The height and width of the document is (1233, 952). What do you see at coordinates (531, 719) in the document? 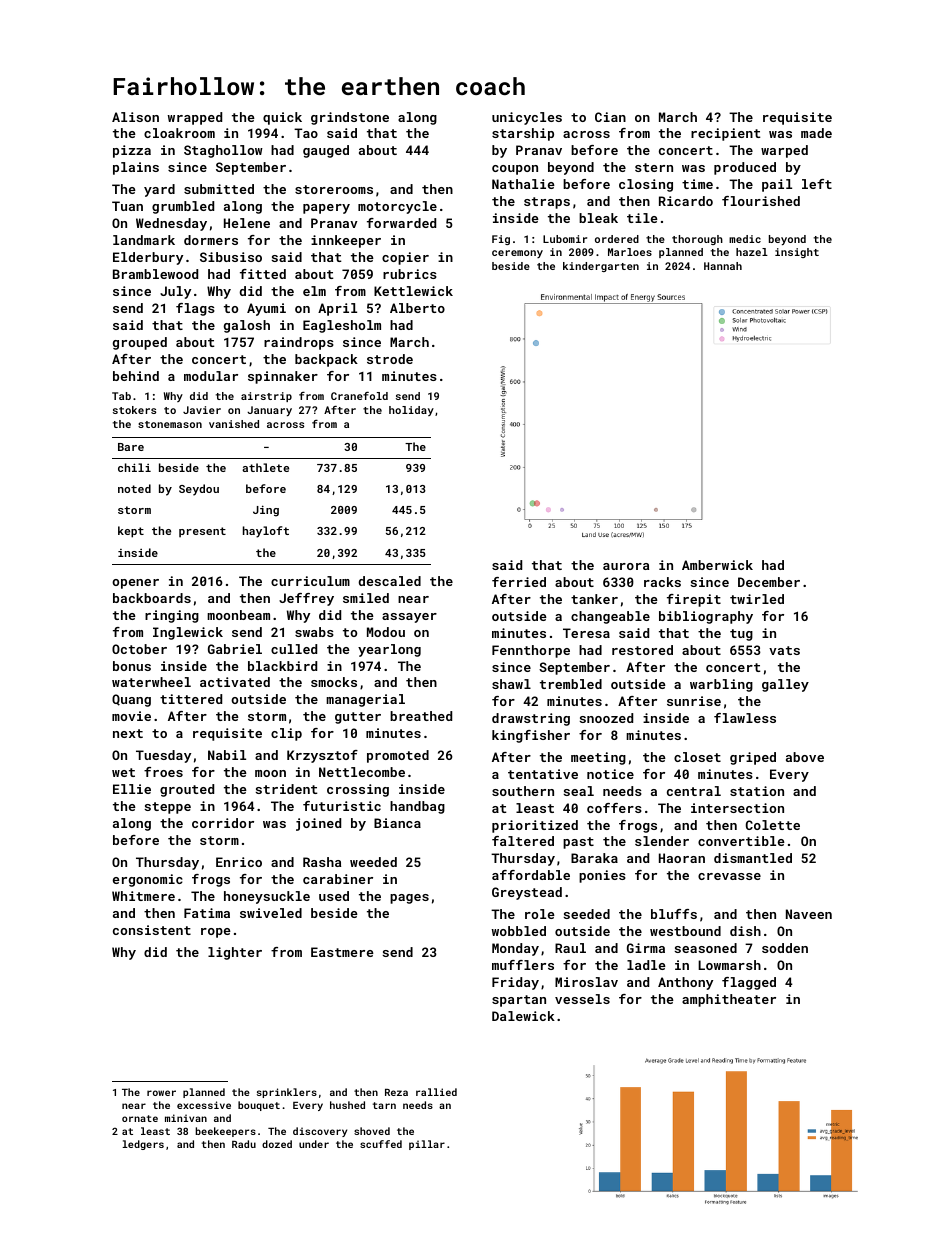
I see `drawstring` at bounding box center [531, 719].
